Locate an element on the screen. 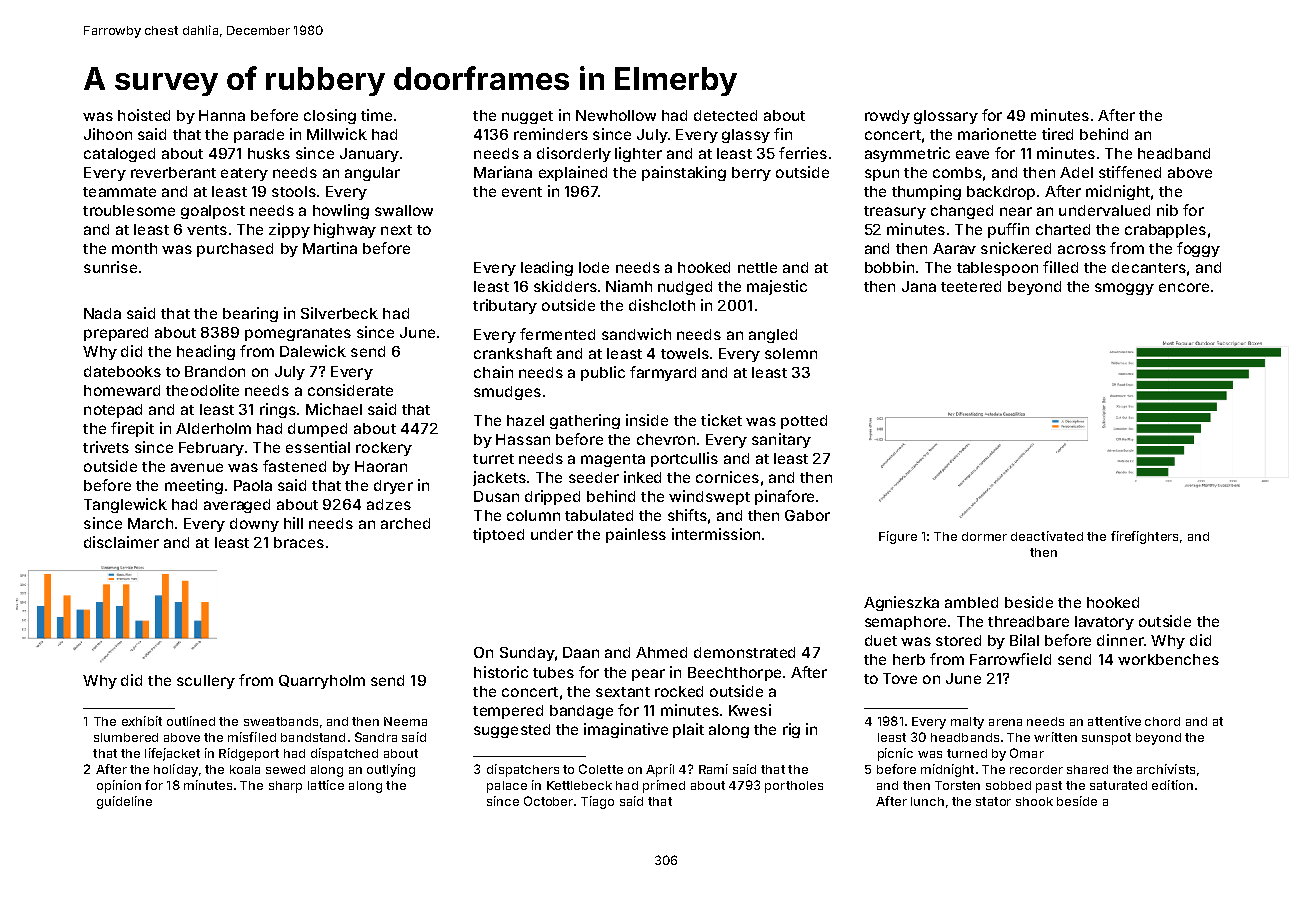 This screenshot has width=1308, height=924. Hanna is located at coordinates (222, 115).
